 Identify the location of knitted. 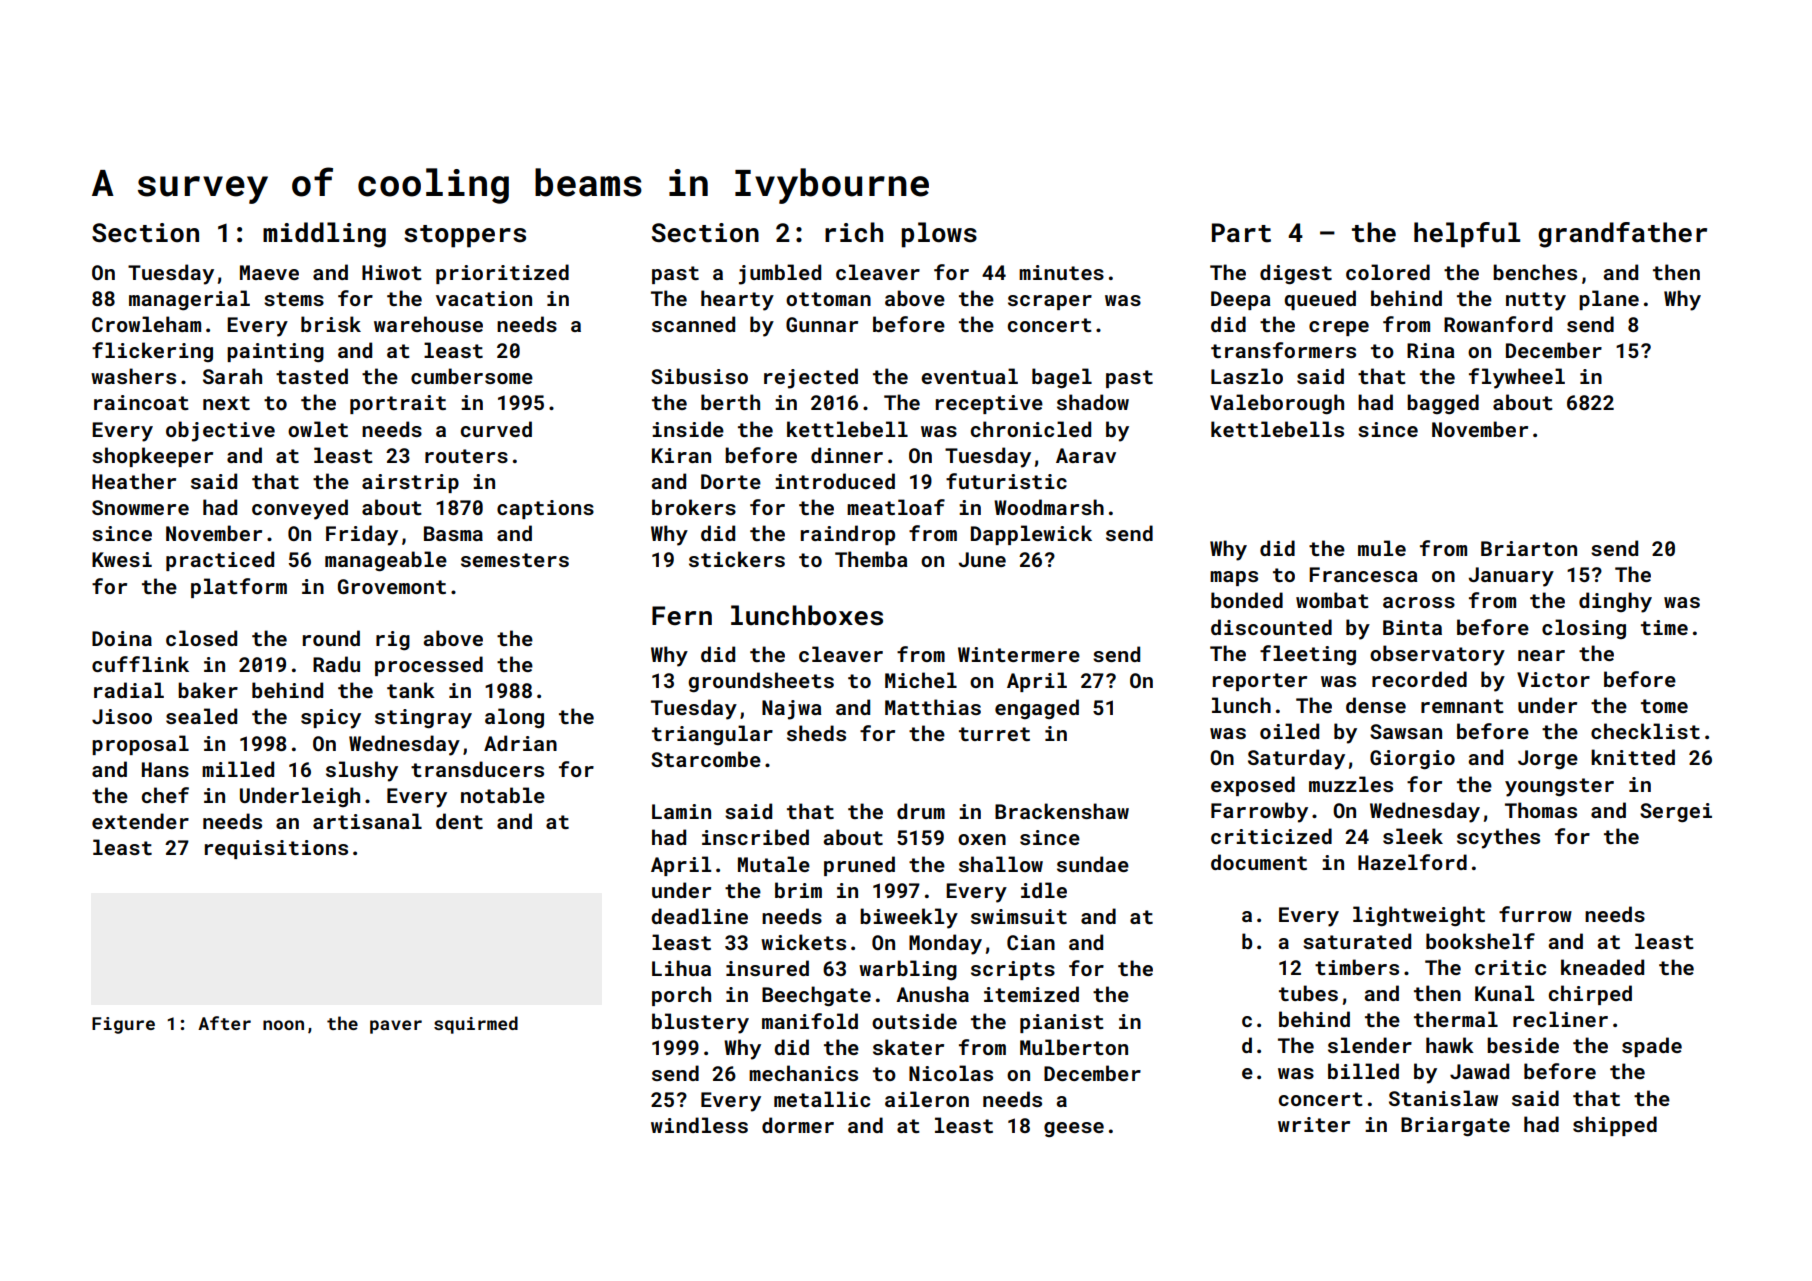
(1633, 757).
